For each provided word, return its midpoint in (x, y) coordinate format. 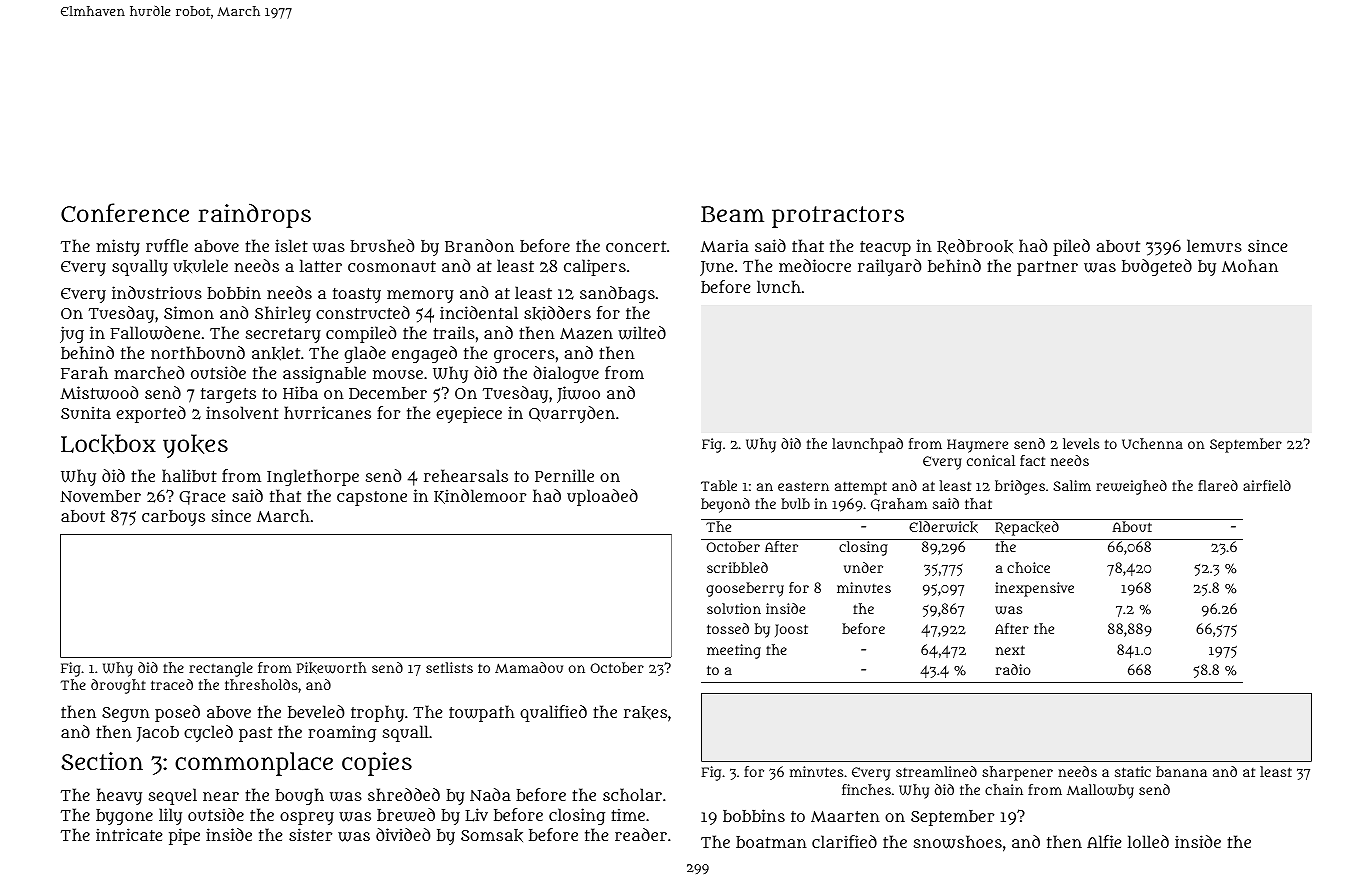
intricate (129, 834)
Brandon (479, 245)
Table (719, 485)
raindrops (254, 216)
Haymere (977, 446)
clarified (844, 841)
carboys (173, 518)
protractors (838, 217)
